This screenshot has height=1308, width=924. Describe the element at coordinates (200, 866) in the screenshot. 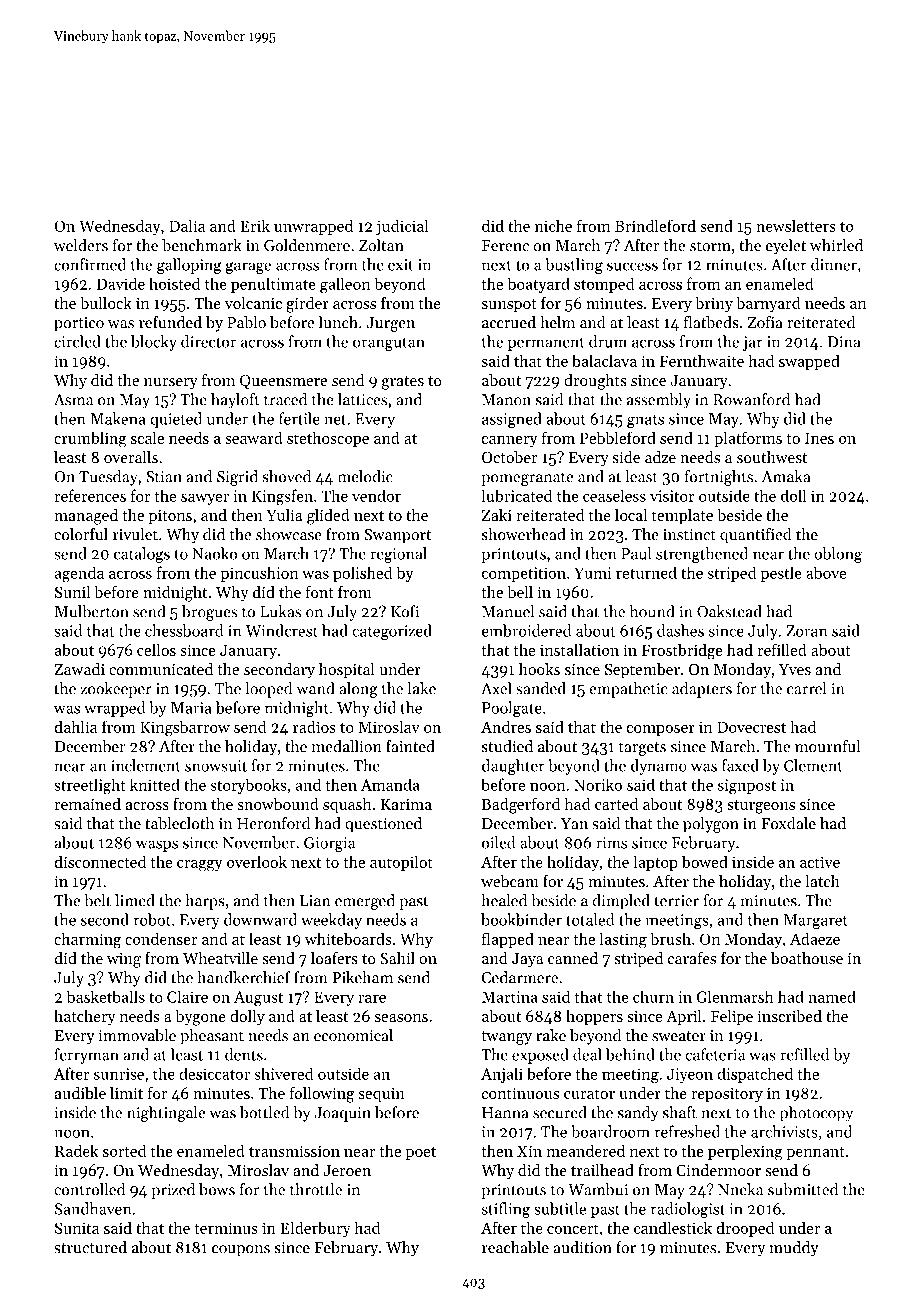

I see `craggy` at that location.
